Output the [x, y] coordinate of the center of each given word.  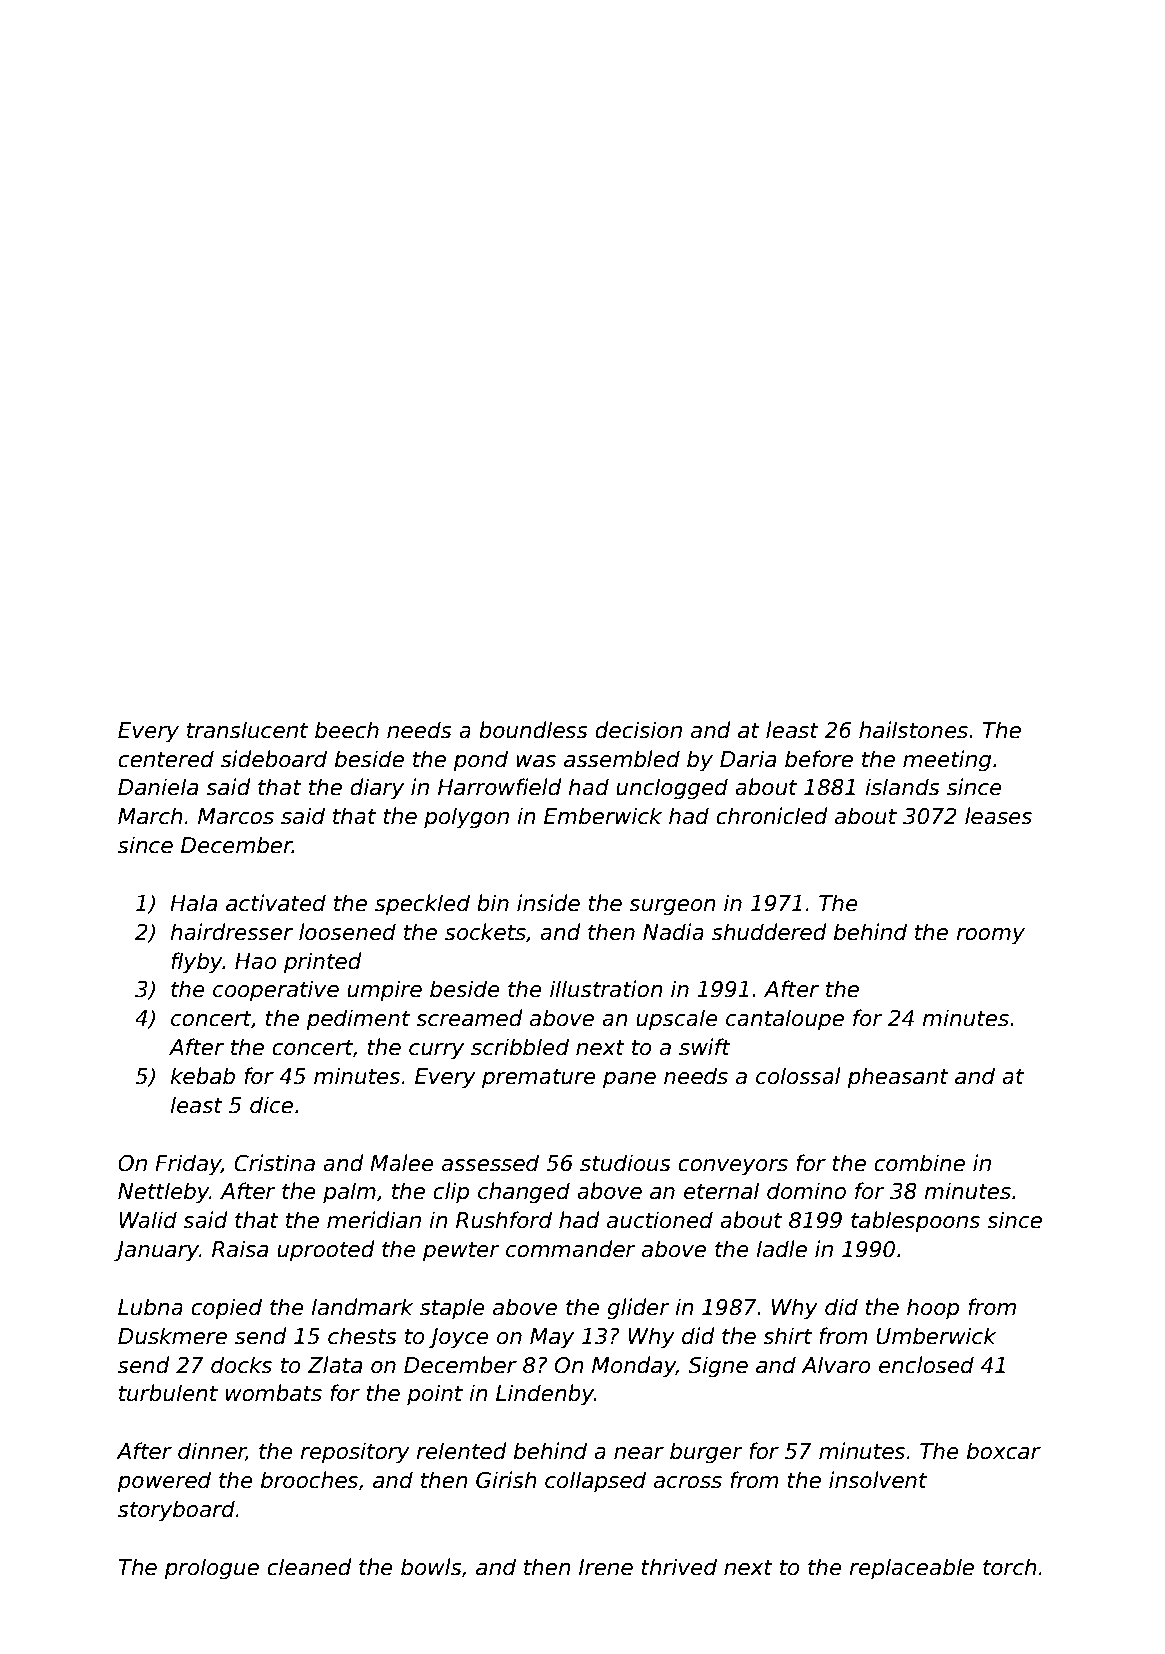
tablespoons [915, 1222]
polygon [466, 818]
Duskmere [172, 1336]
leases [998, 816]
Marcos [236, 816]
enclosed [926, 1365]
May [552, 1338]
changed [524, 1193]
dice [271, 1105]
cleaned [309, 1567]
